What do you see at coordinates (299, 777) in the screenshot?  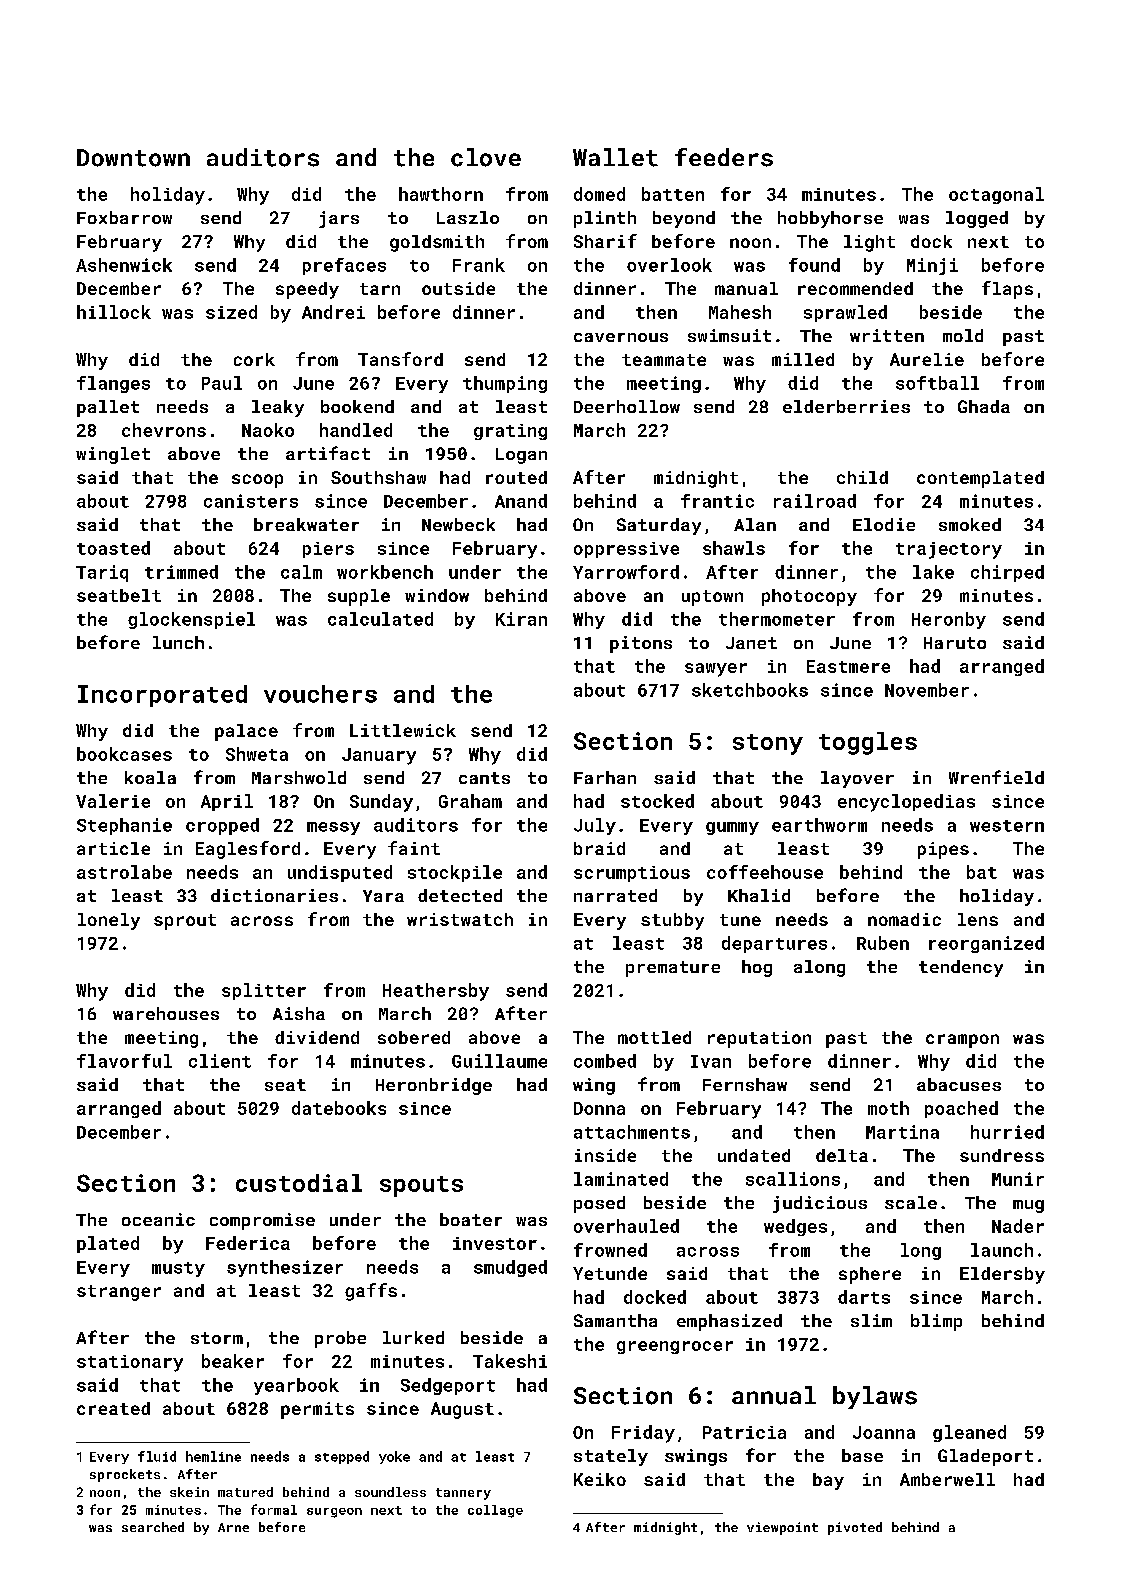 I see `Marshwold` at bounding box center [299, 777].
